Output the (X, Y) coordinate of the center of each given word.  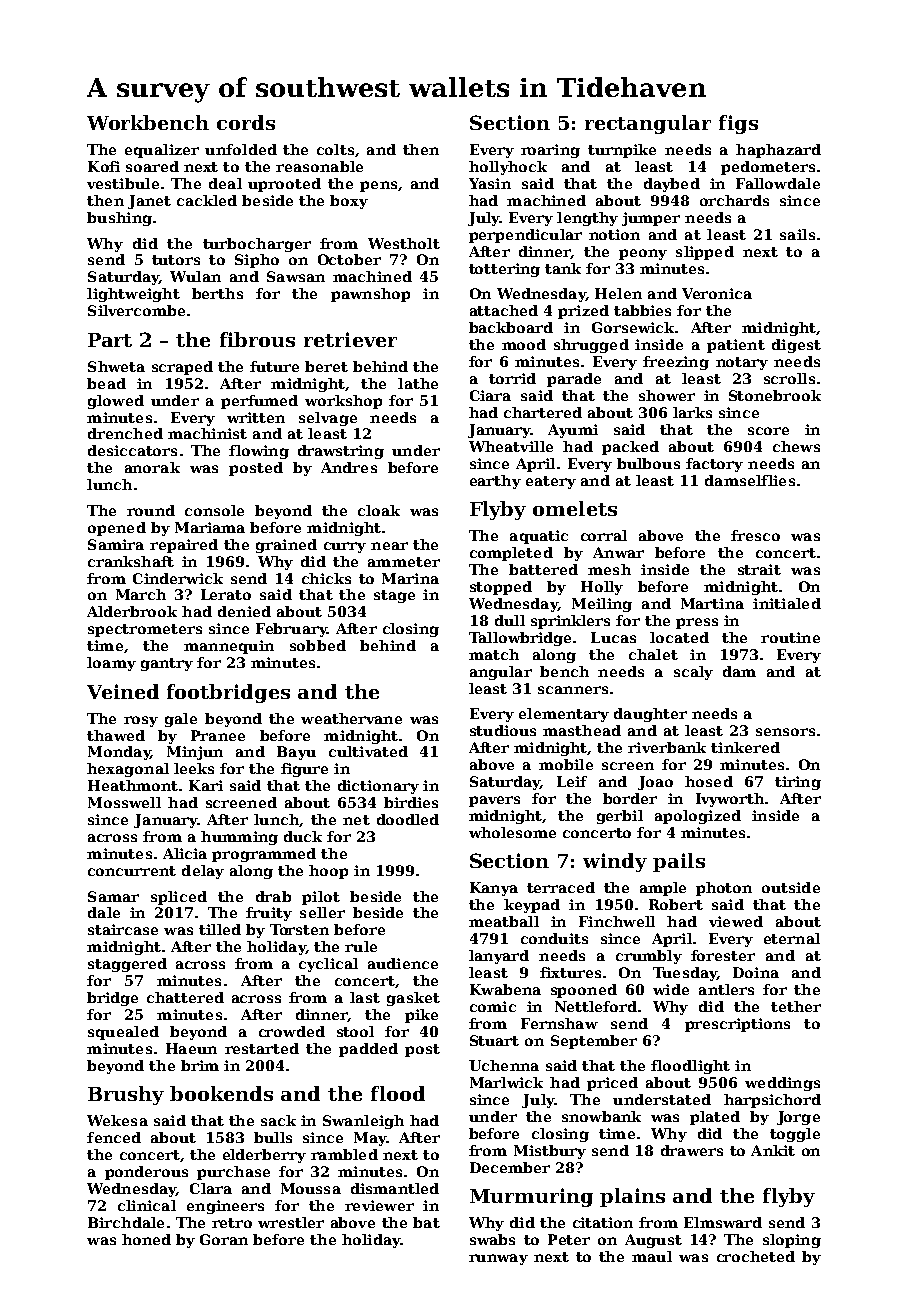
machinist (207, 433)
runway (498, 1259)
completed (511, 554)
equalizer (162, 151)
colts (335, 149)
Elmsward (723, 1222)
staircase (123, 929)
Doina (756, 972)
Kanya (494, 889)
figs (738, 124)
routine (790, 637)
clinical (147, 1205)
